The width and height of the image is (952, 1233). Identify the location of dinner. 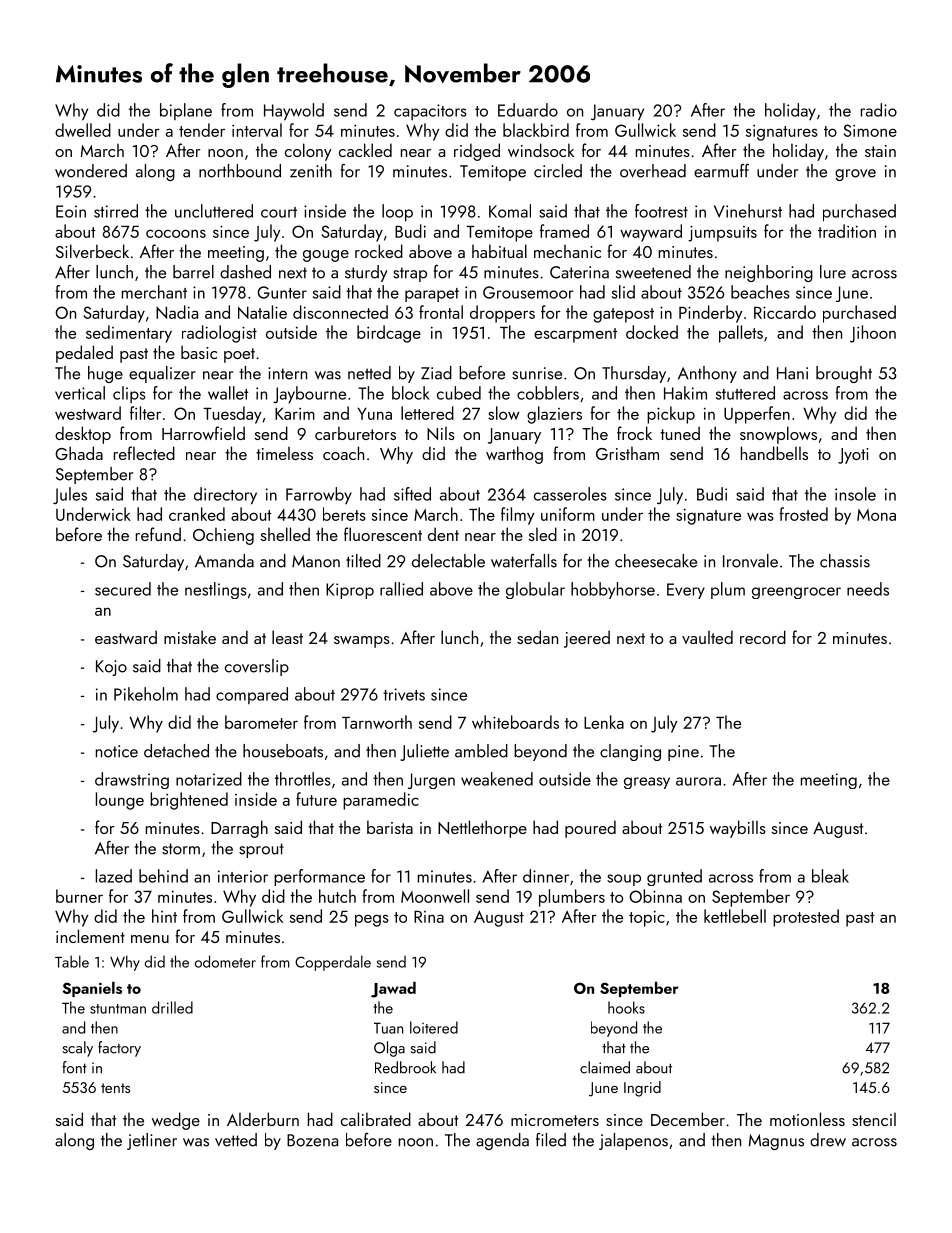
(546, 876).
